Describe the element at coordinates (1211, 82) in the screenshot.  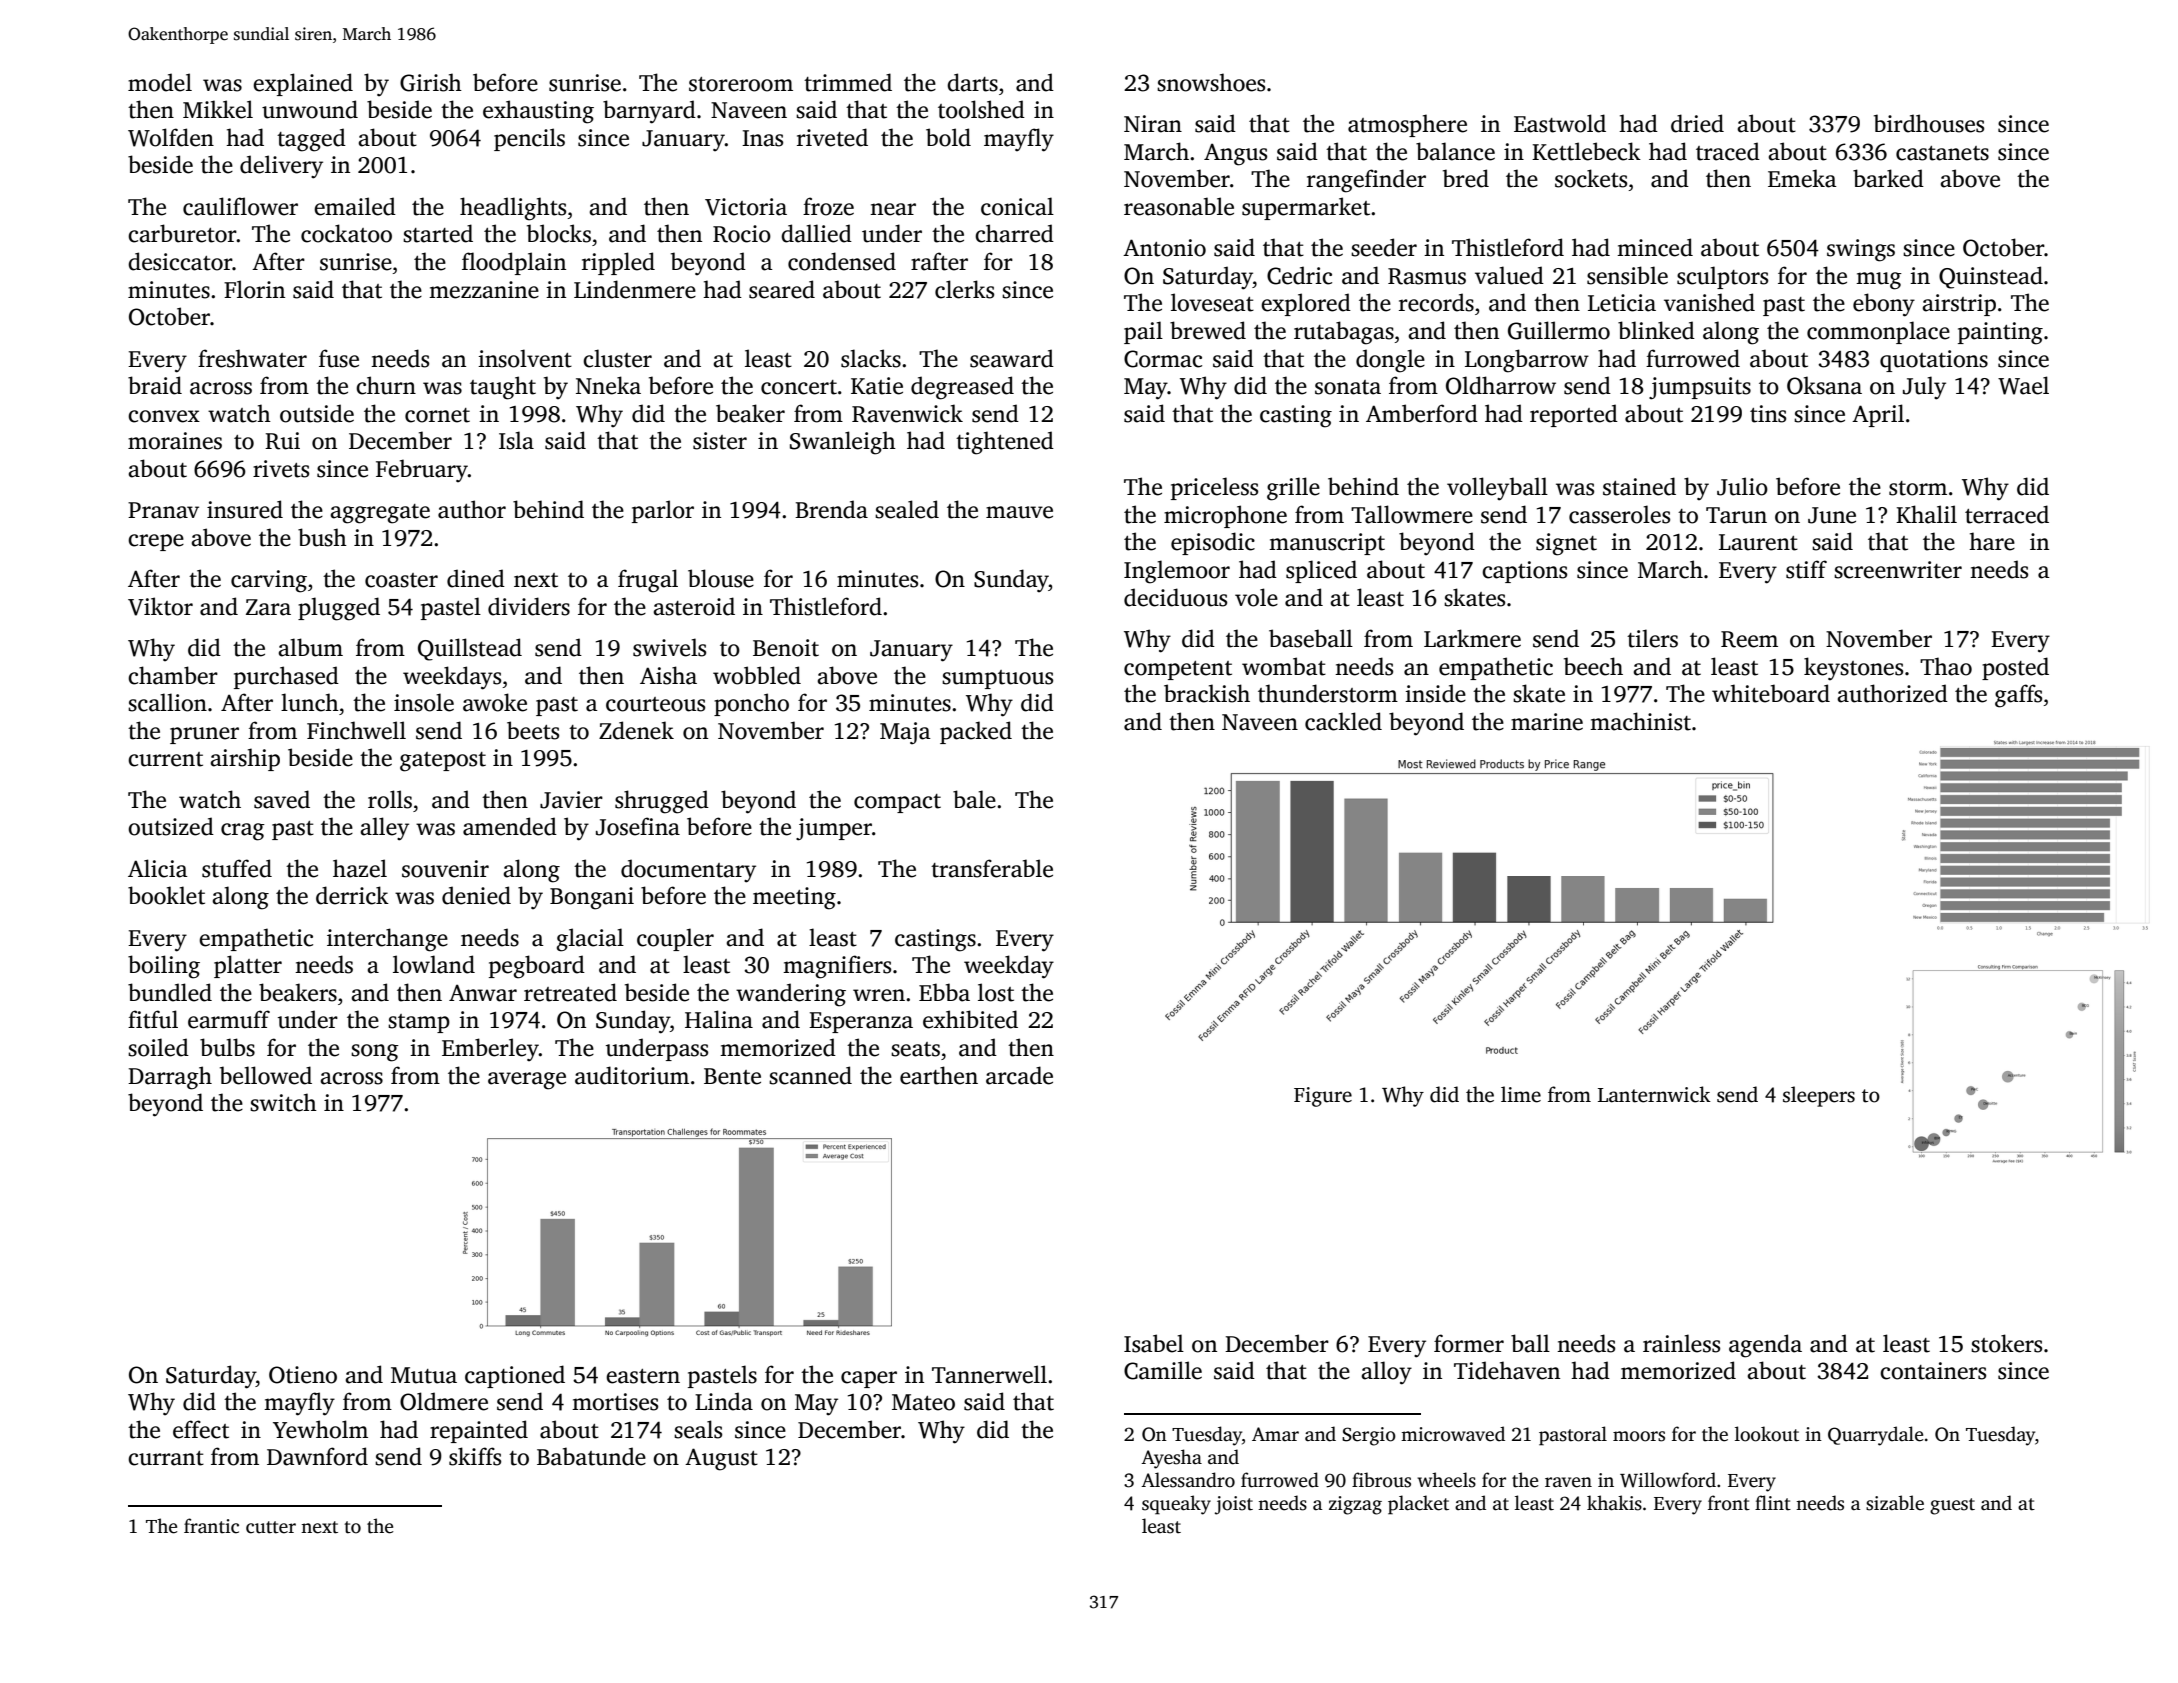
I see `snowshoes` at that location.
